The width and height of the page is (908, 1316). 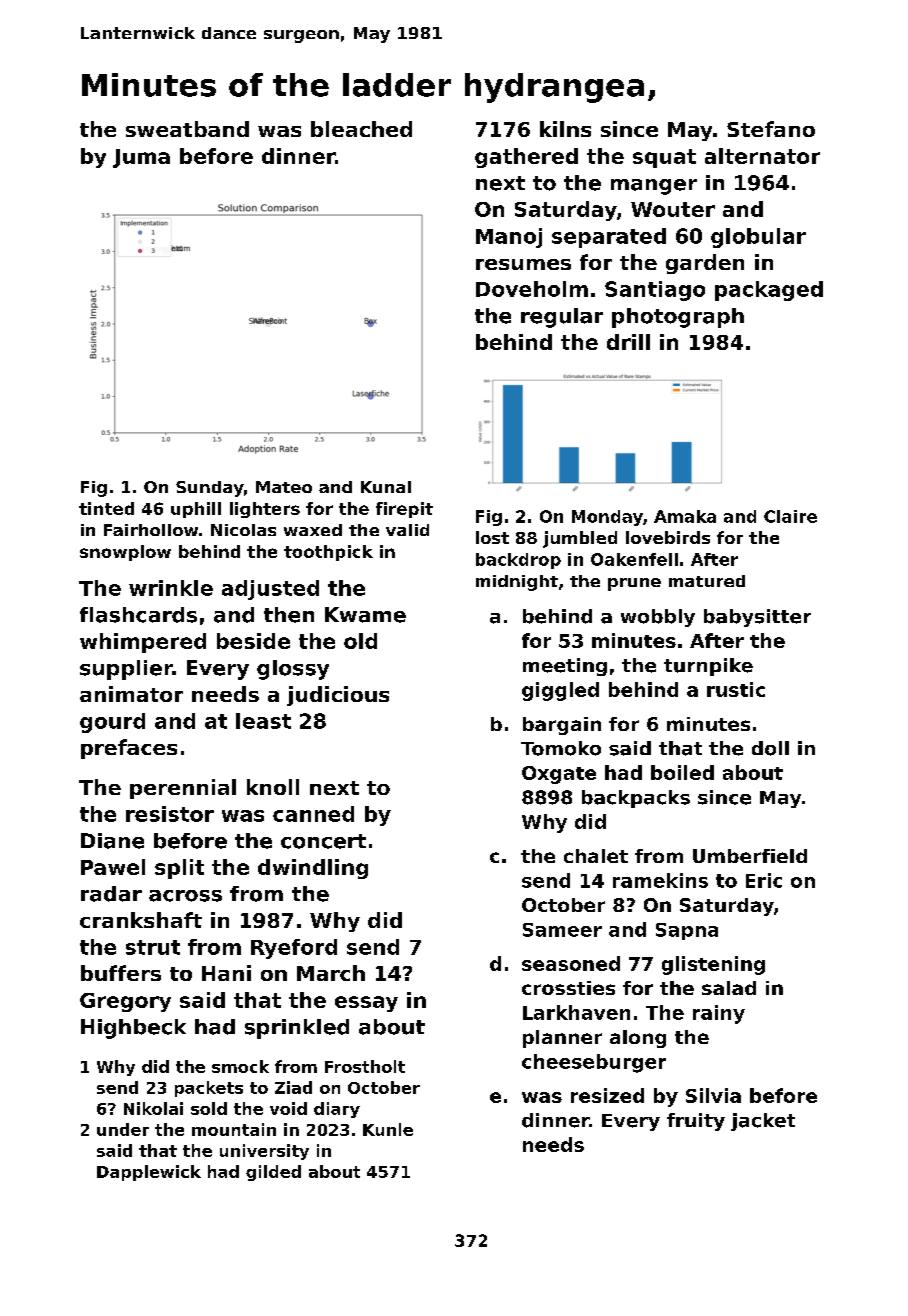 I want to click on jumbled, so click(x=580, y=539).
